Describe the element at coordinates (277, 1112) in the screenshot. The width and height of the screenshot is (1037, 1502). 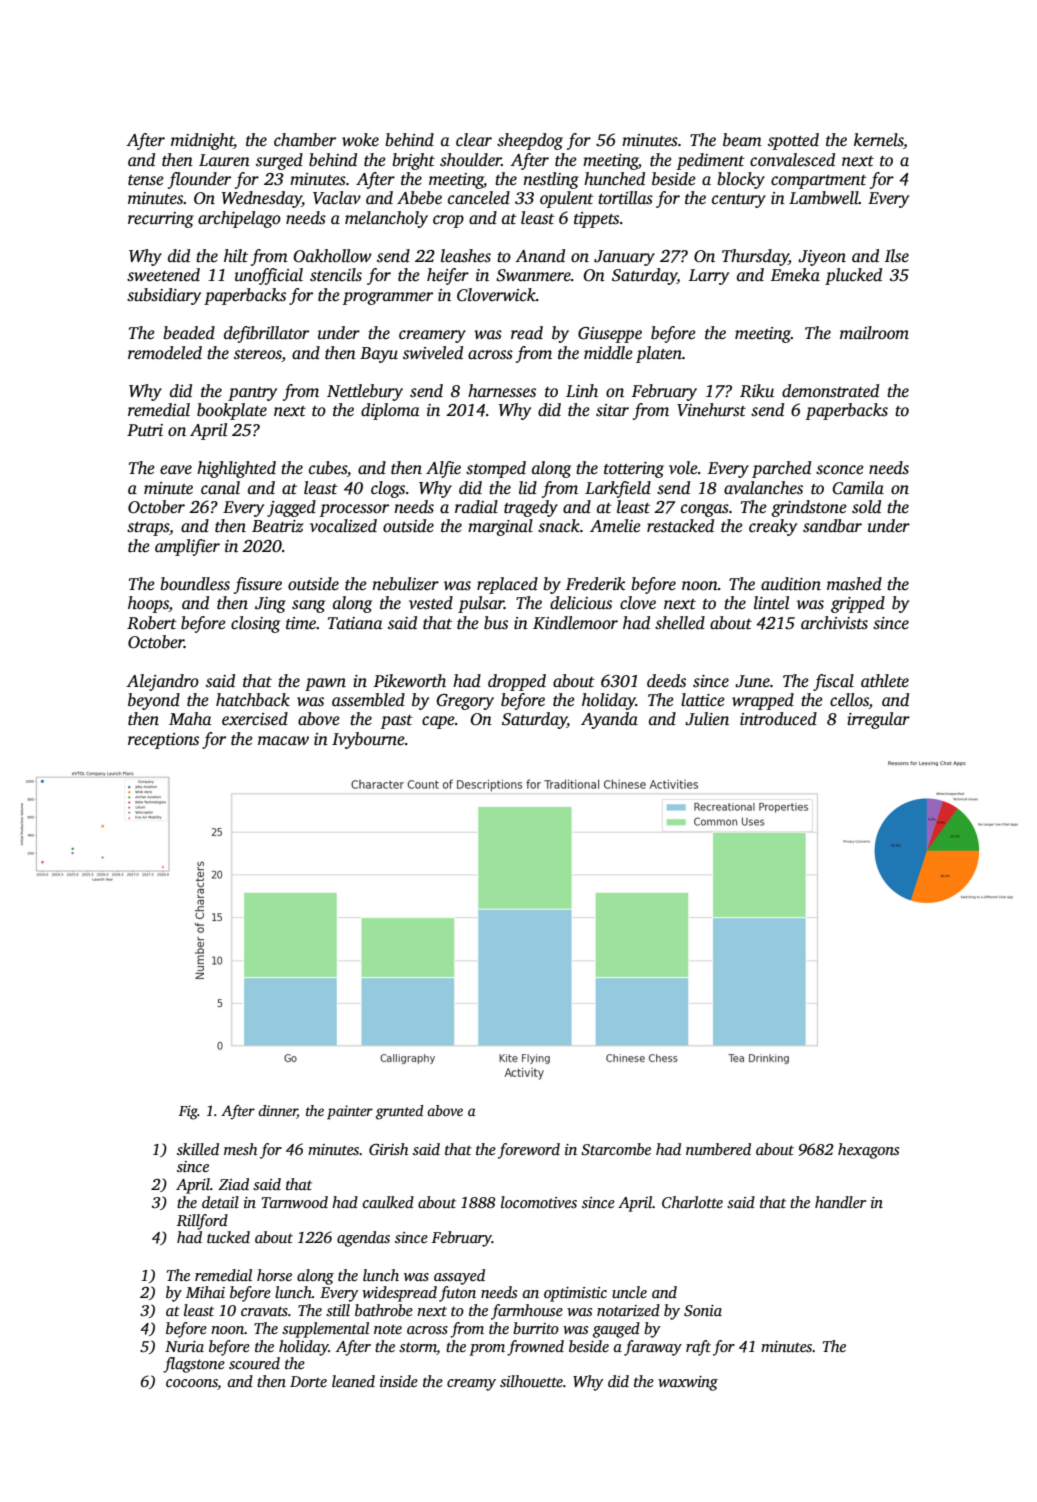
I see `dinner` at that location.
